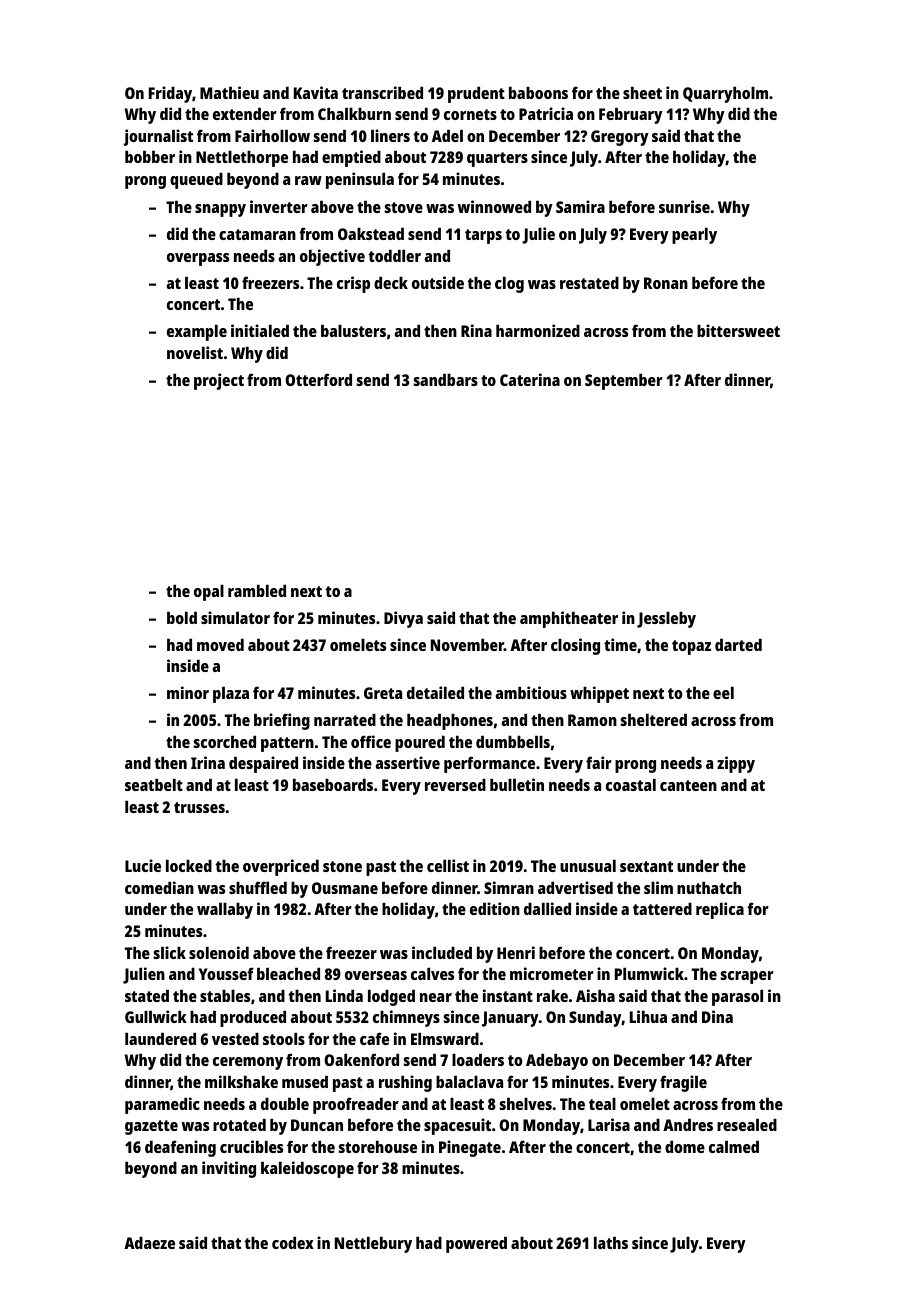 The image size is (908, 1316). I want to click on laths, so click(611, 1243).
